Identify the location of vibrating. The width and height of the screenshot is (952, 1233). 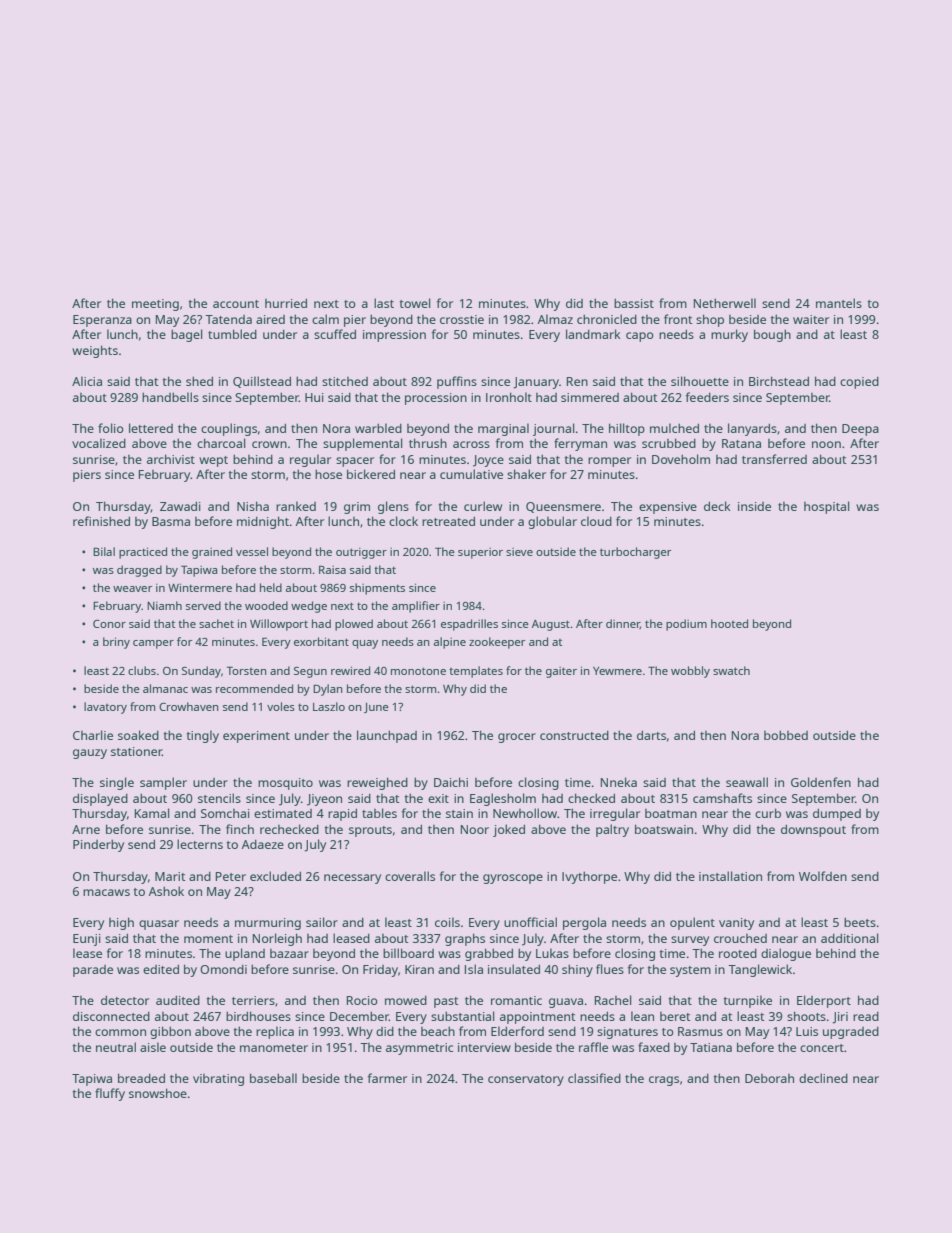
(218, 1080).
